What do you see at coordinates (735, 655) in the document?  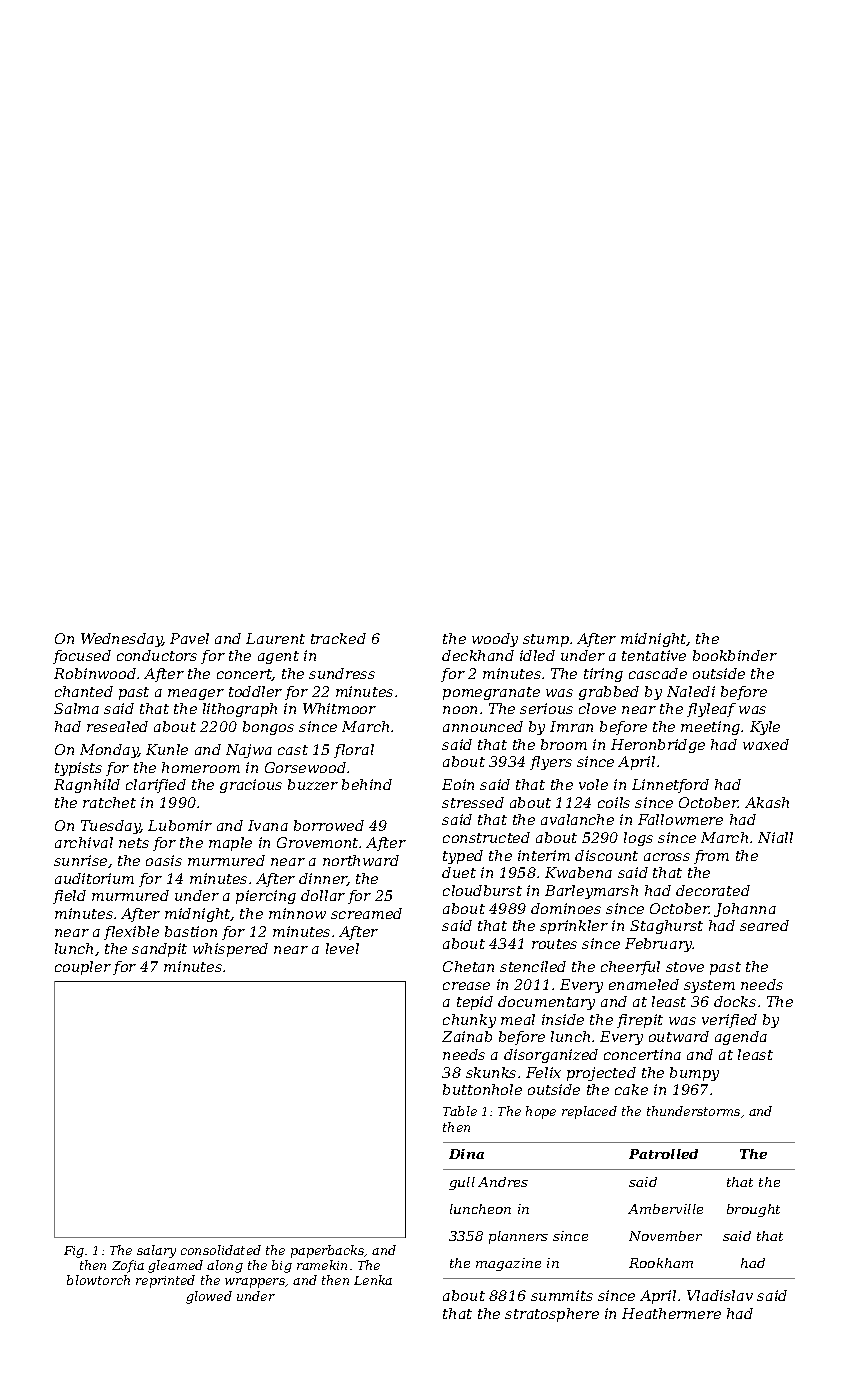 I see `bookbinder` at bounding box center [735, 655].
